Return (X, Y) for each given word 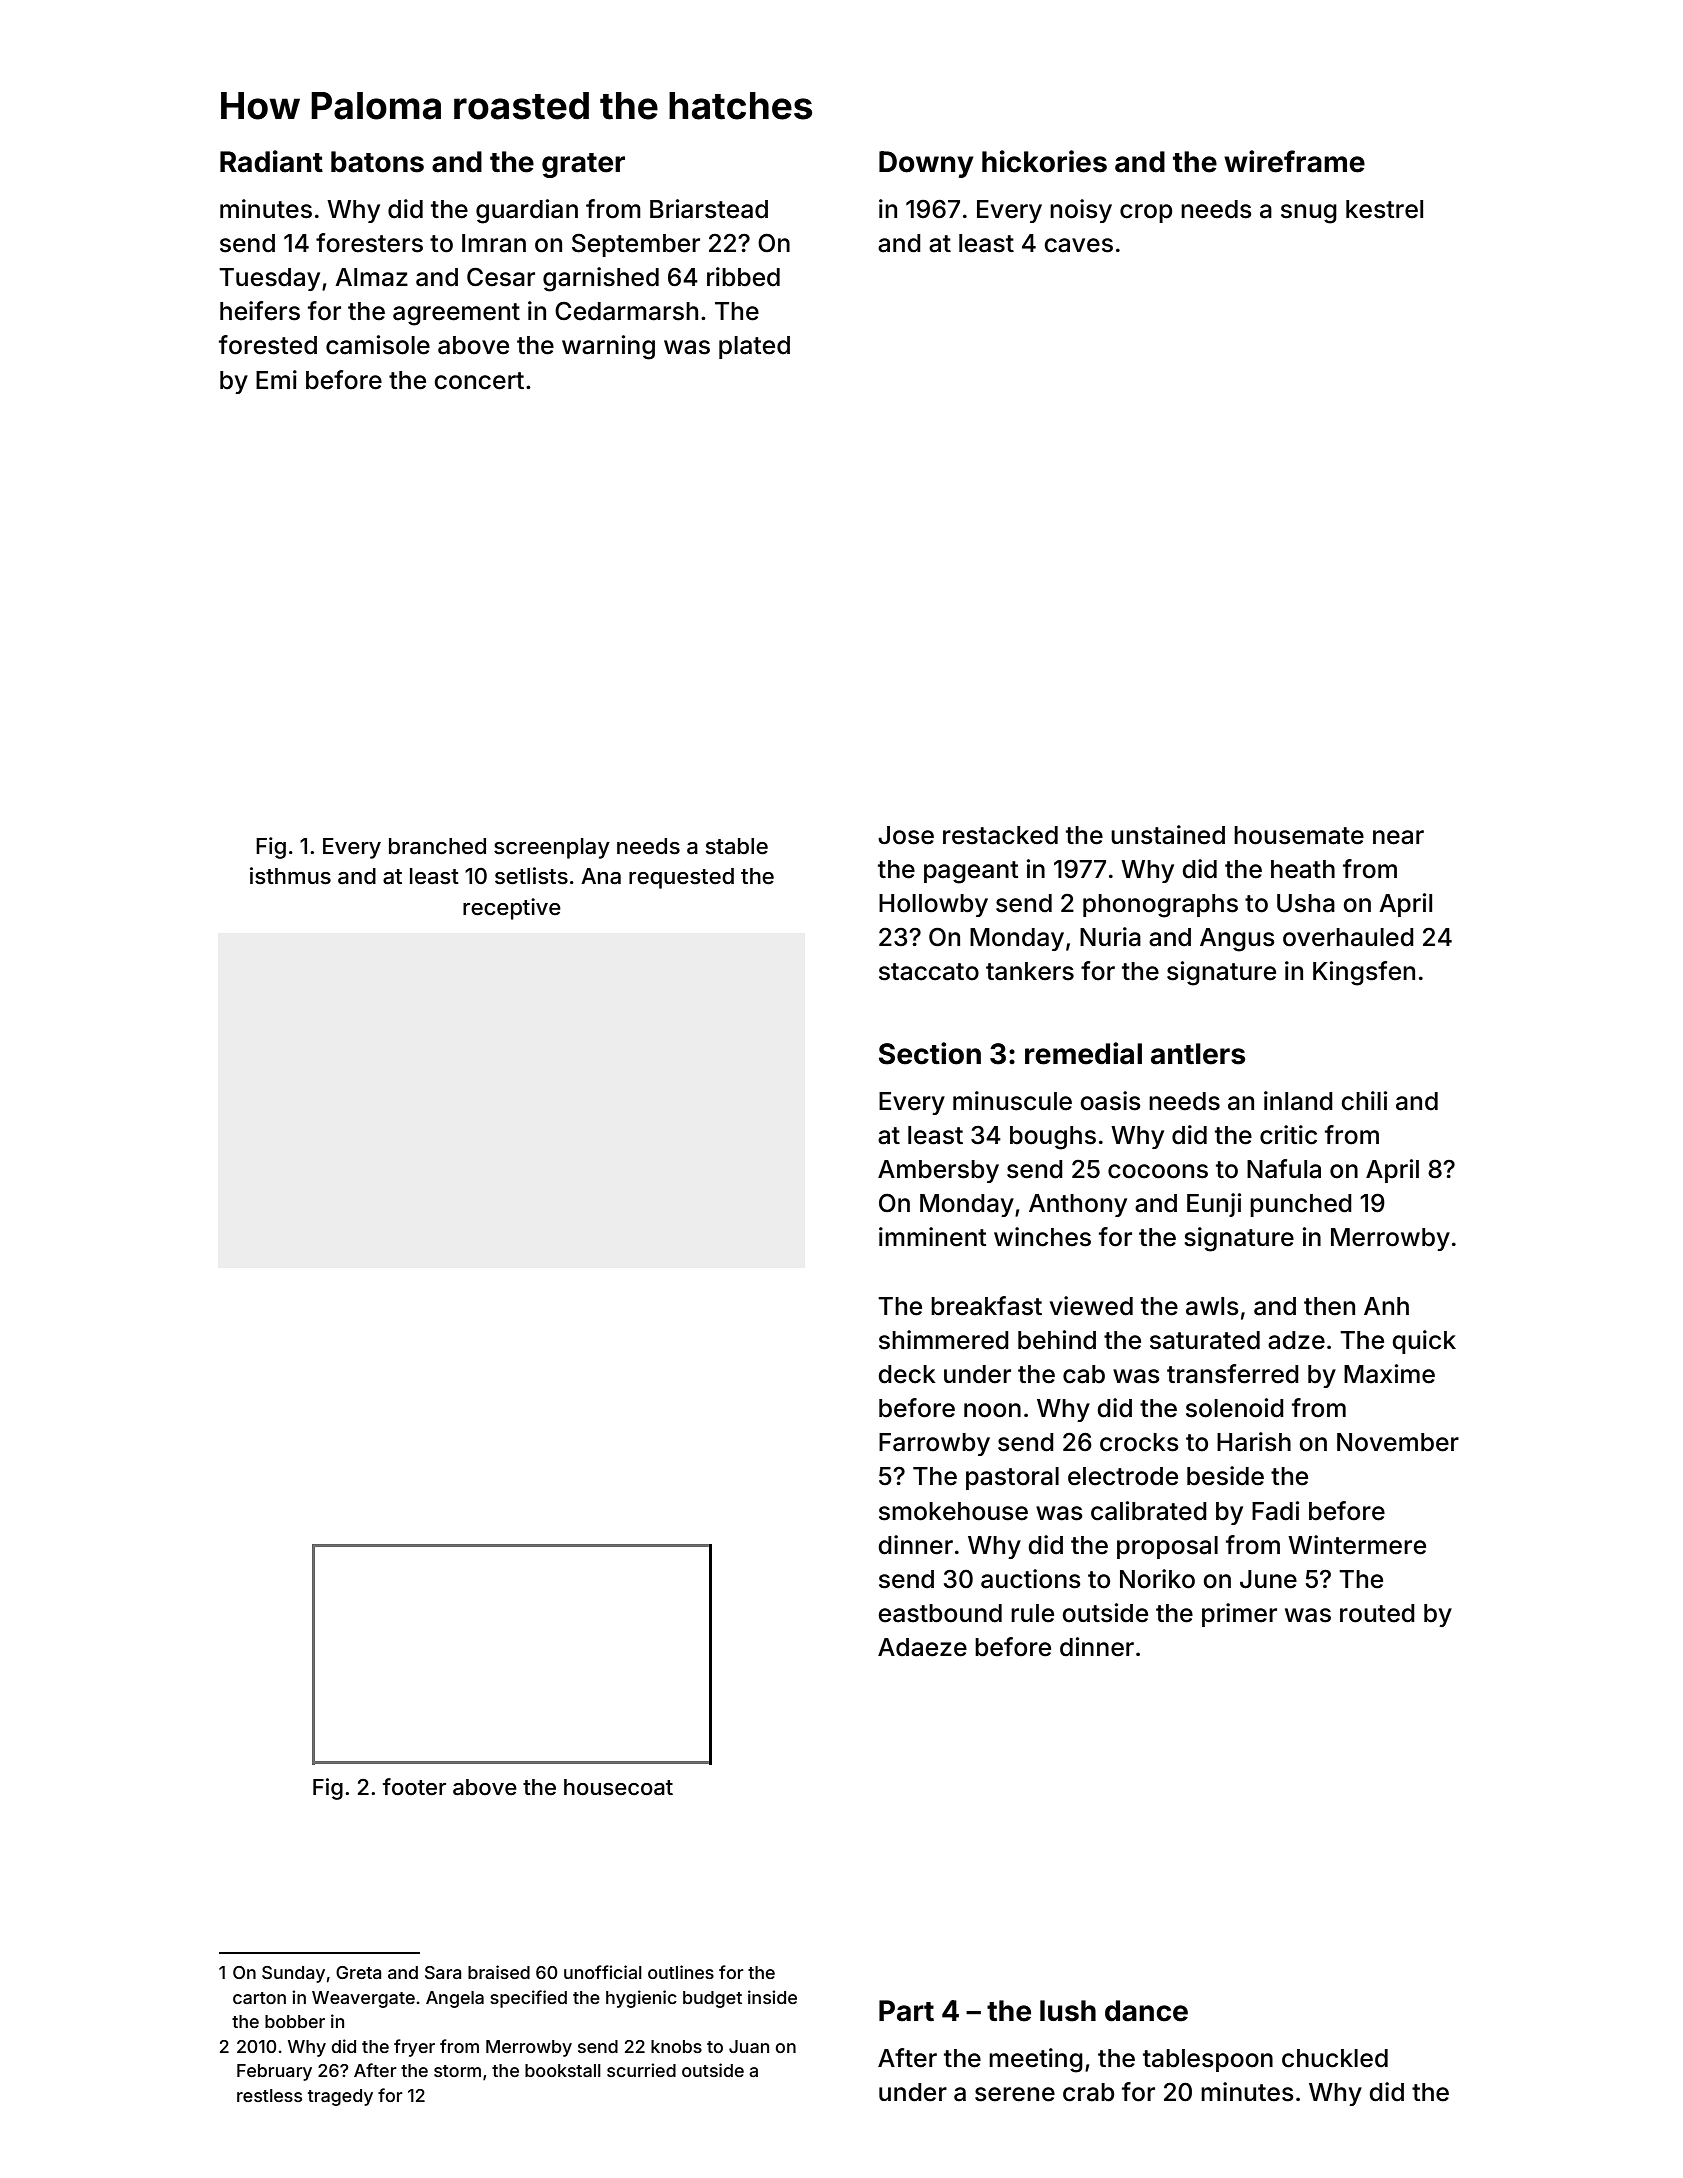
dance (1146, 2011)
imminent (933, 1237)
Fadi (1275, 1511)
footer (414, 1787)
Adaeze (922, 1647)
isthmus (290, 876)
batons (377, 162)
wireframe (1294, 161)
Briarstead (709, 209)
